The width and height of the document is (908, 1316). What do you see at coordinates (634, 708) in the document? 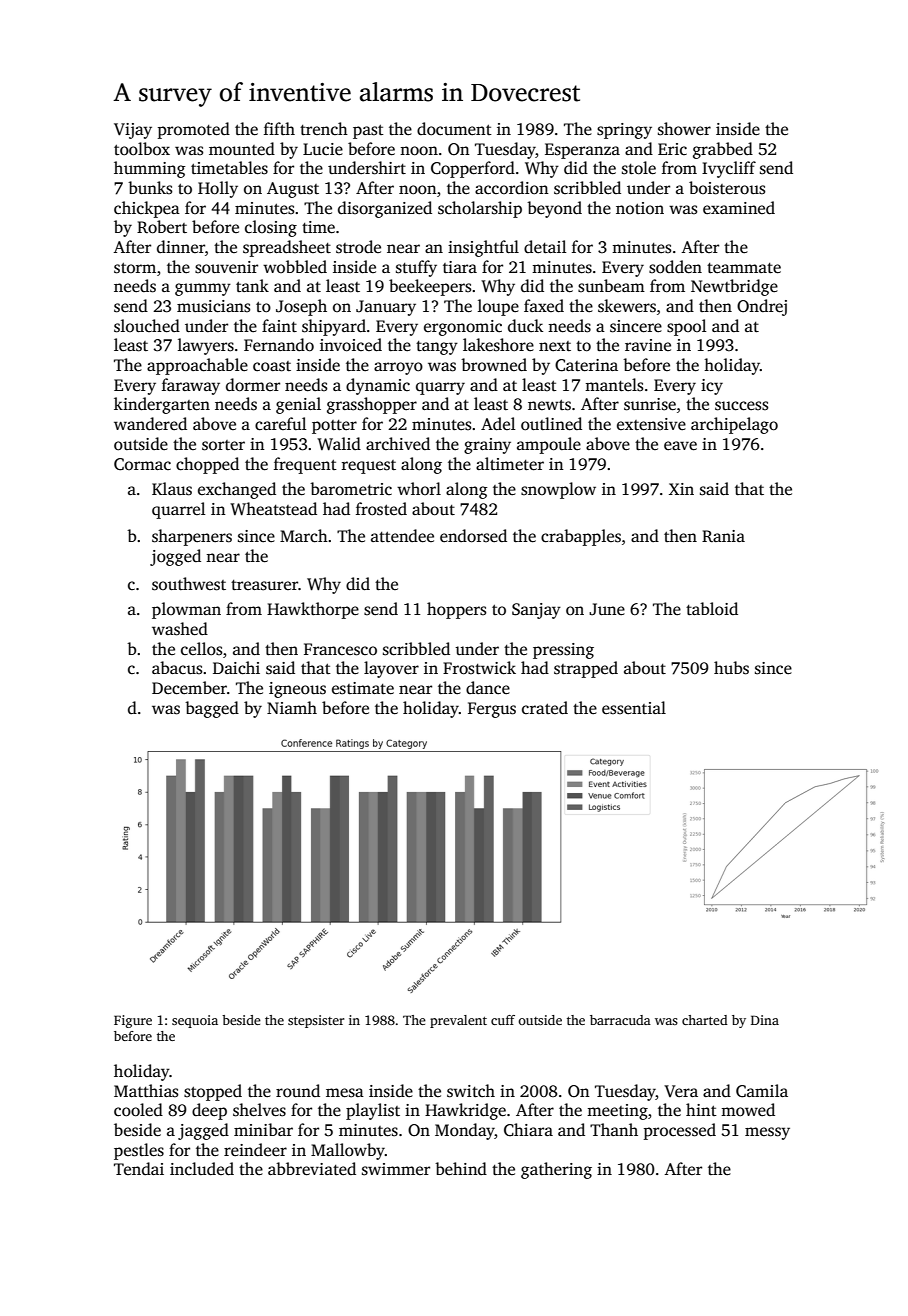
I see `essential` at bounding box center [634, 708].
